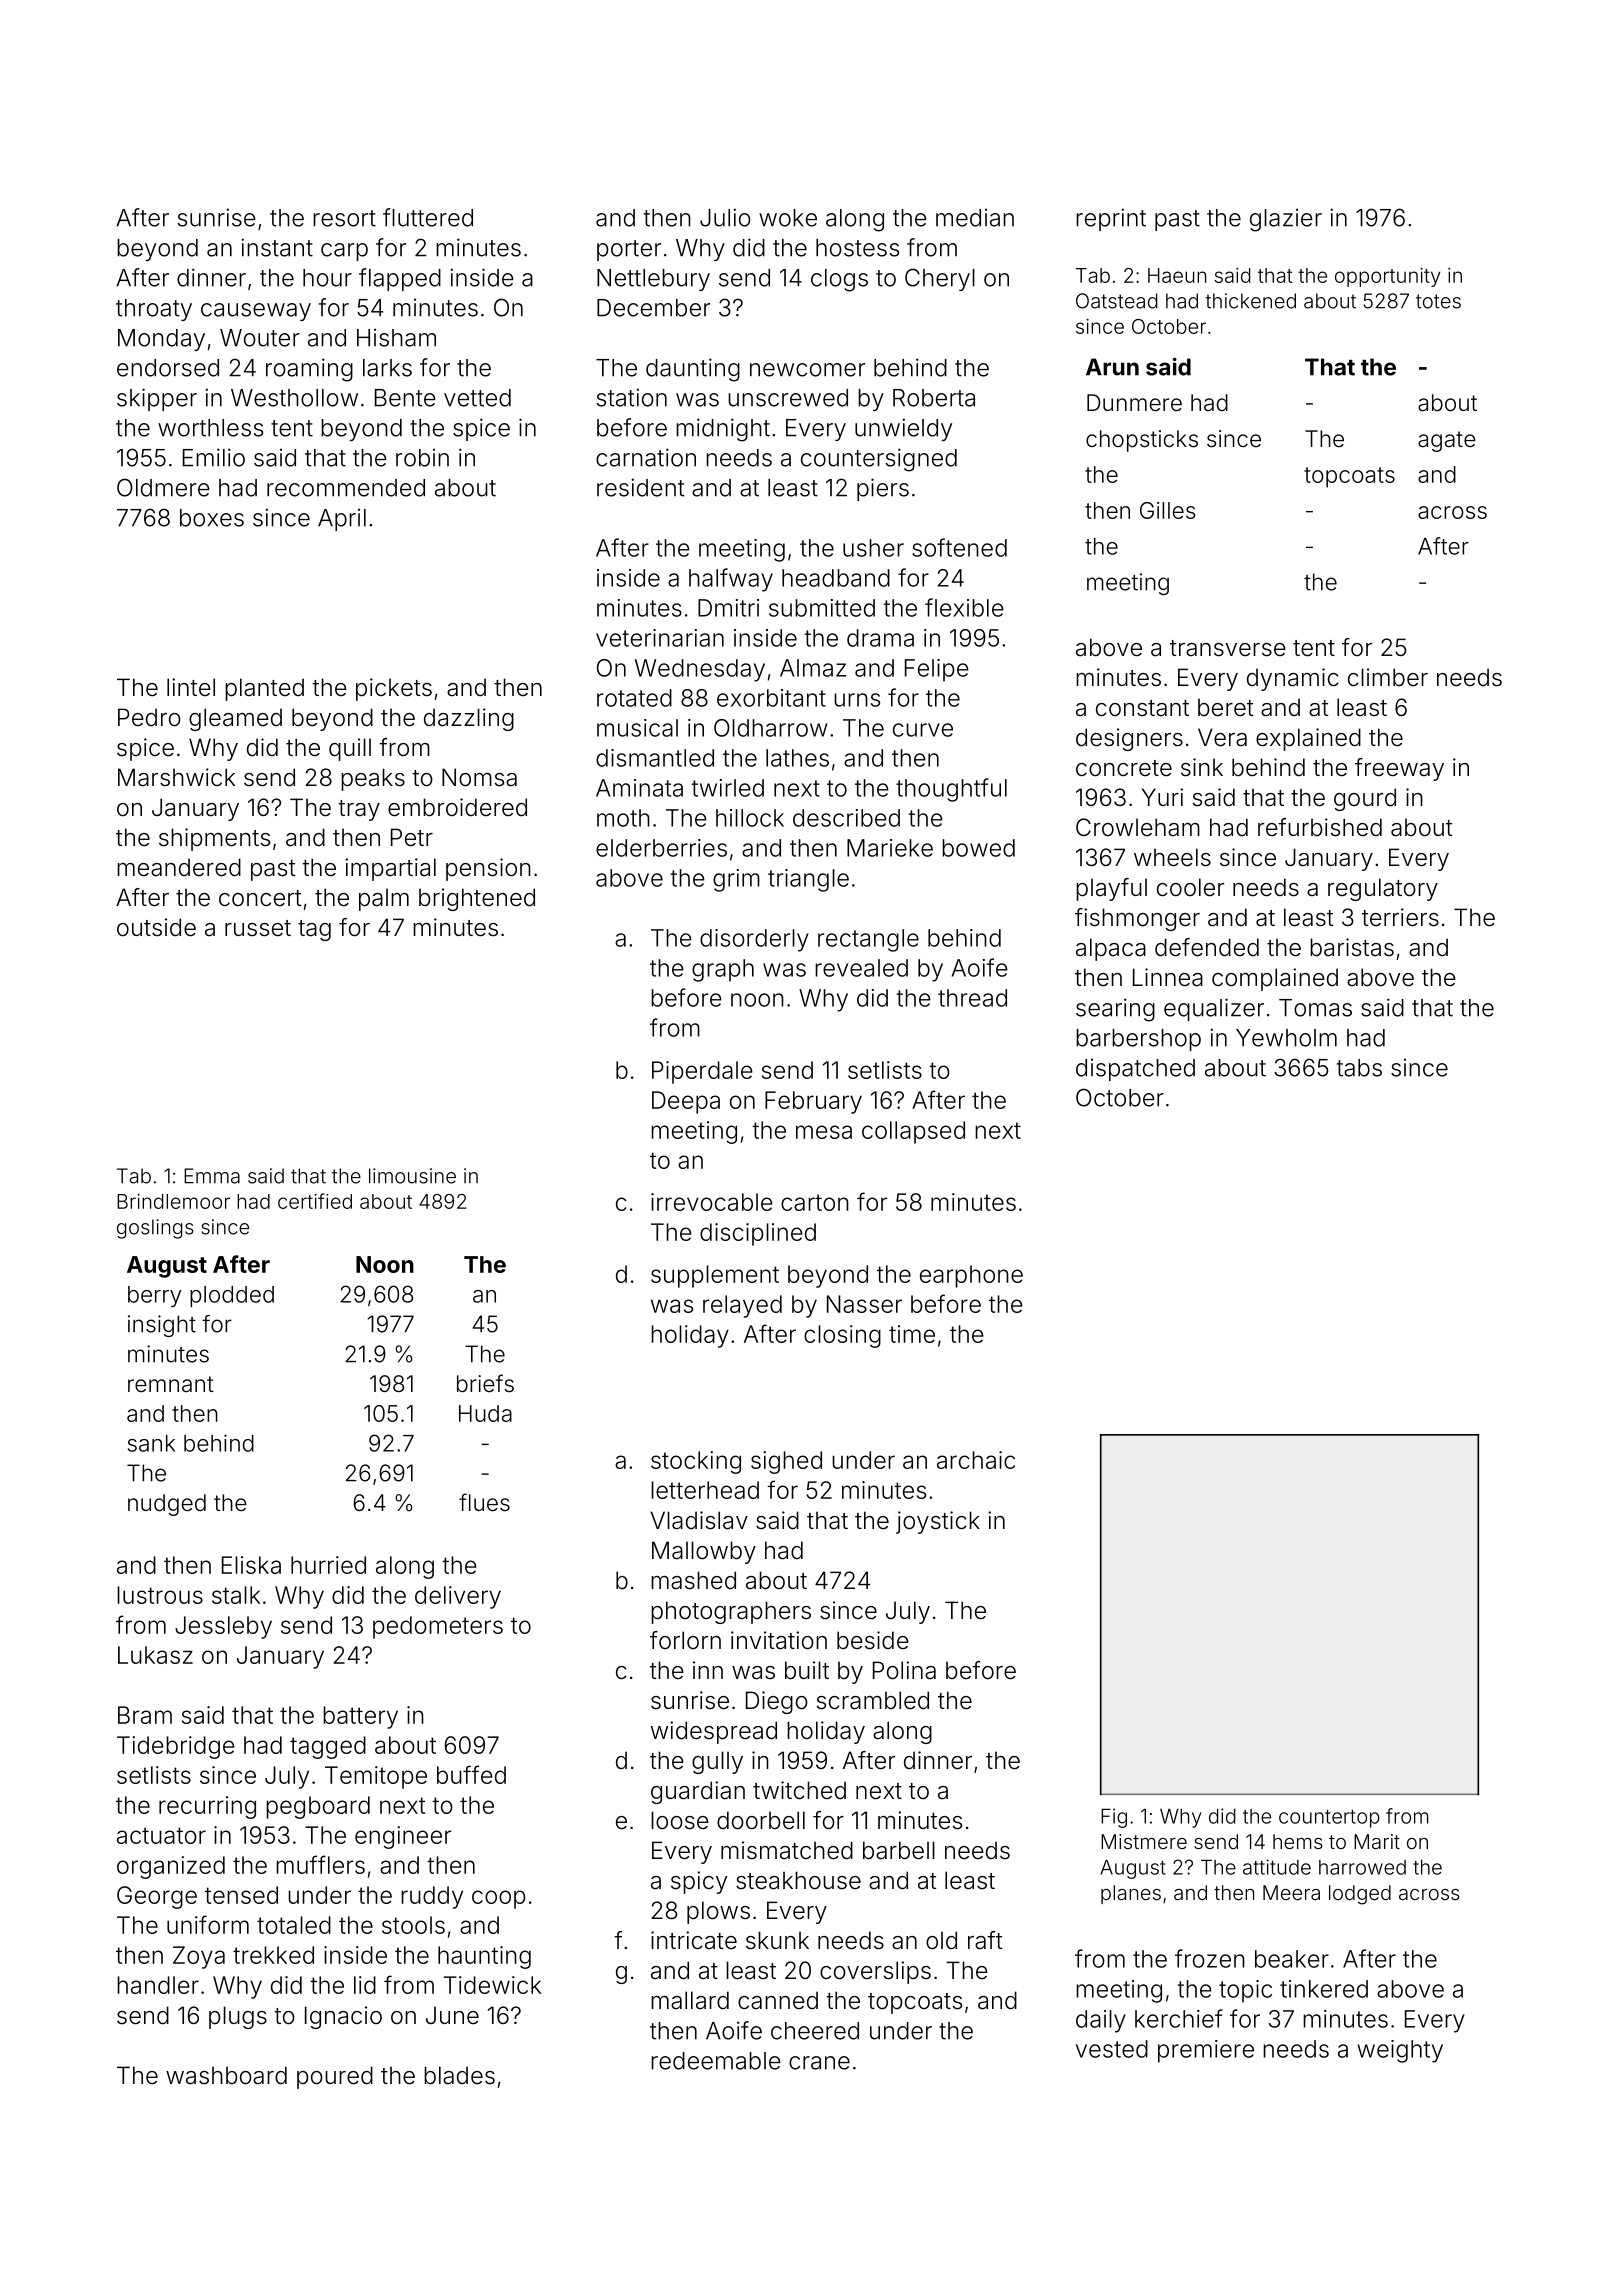 This screenshot has height=2292, width=1620. What do you see at coordinates (432, 1897) in the screenshot?
I see `ruddy` at bounding box center [432, 1897].
